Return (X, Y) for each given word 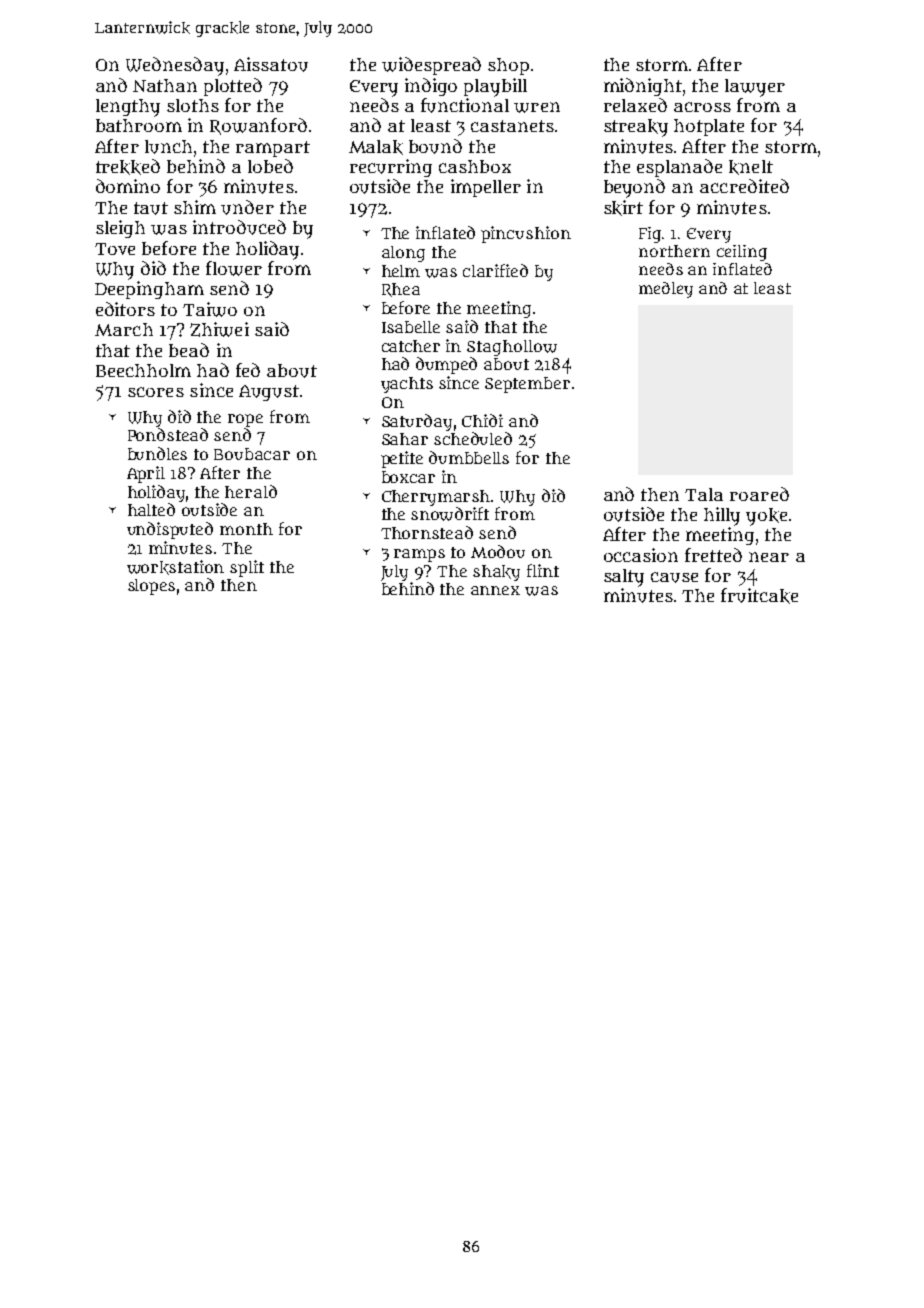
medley (666, 290)
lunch (168, 147)
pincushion (526, 234)
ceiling (742, 253)
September (527, 385)
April (146, 474)
